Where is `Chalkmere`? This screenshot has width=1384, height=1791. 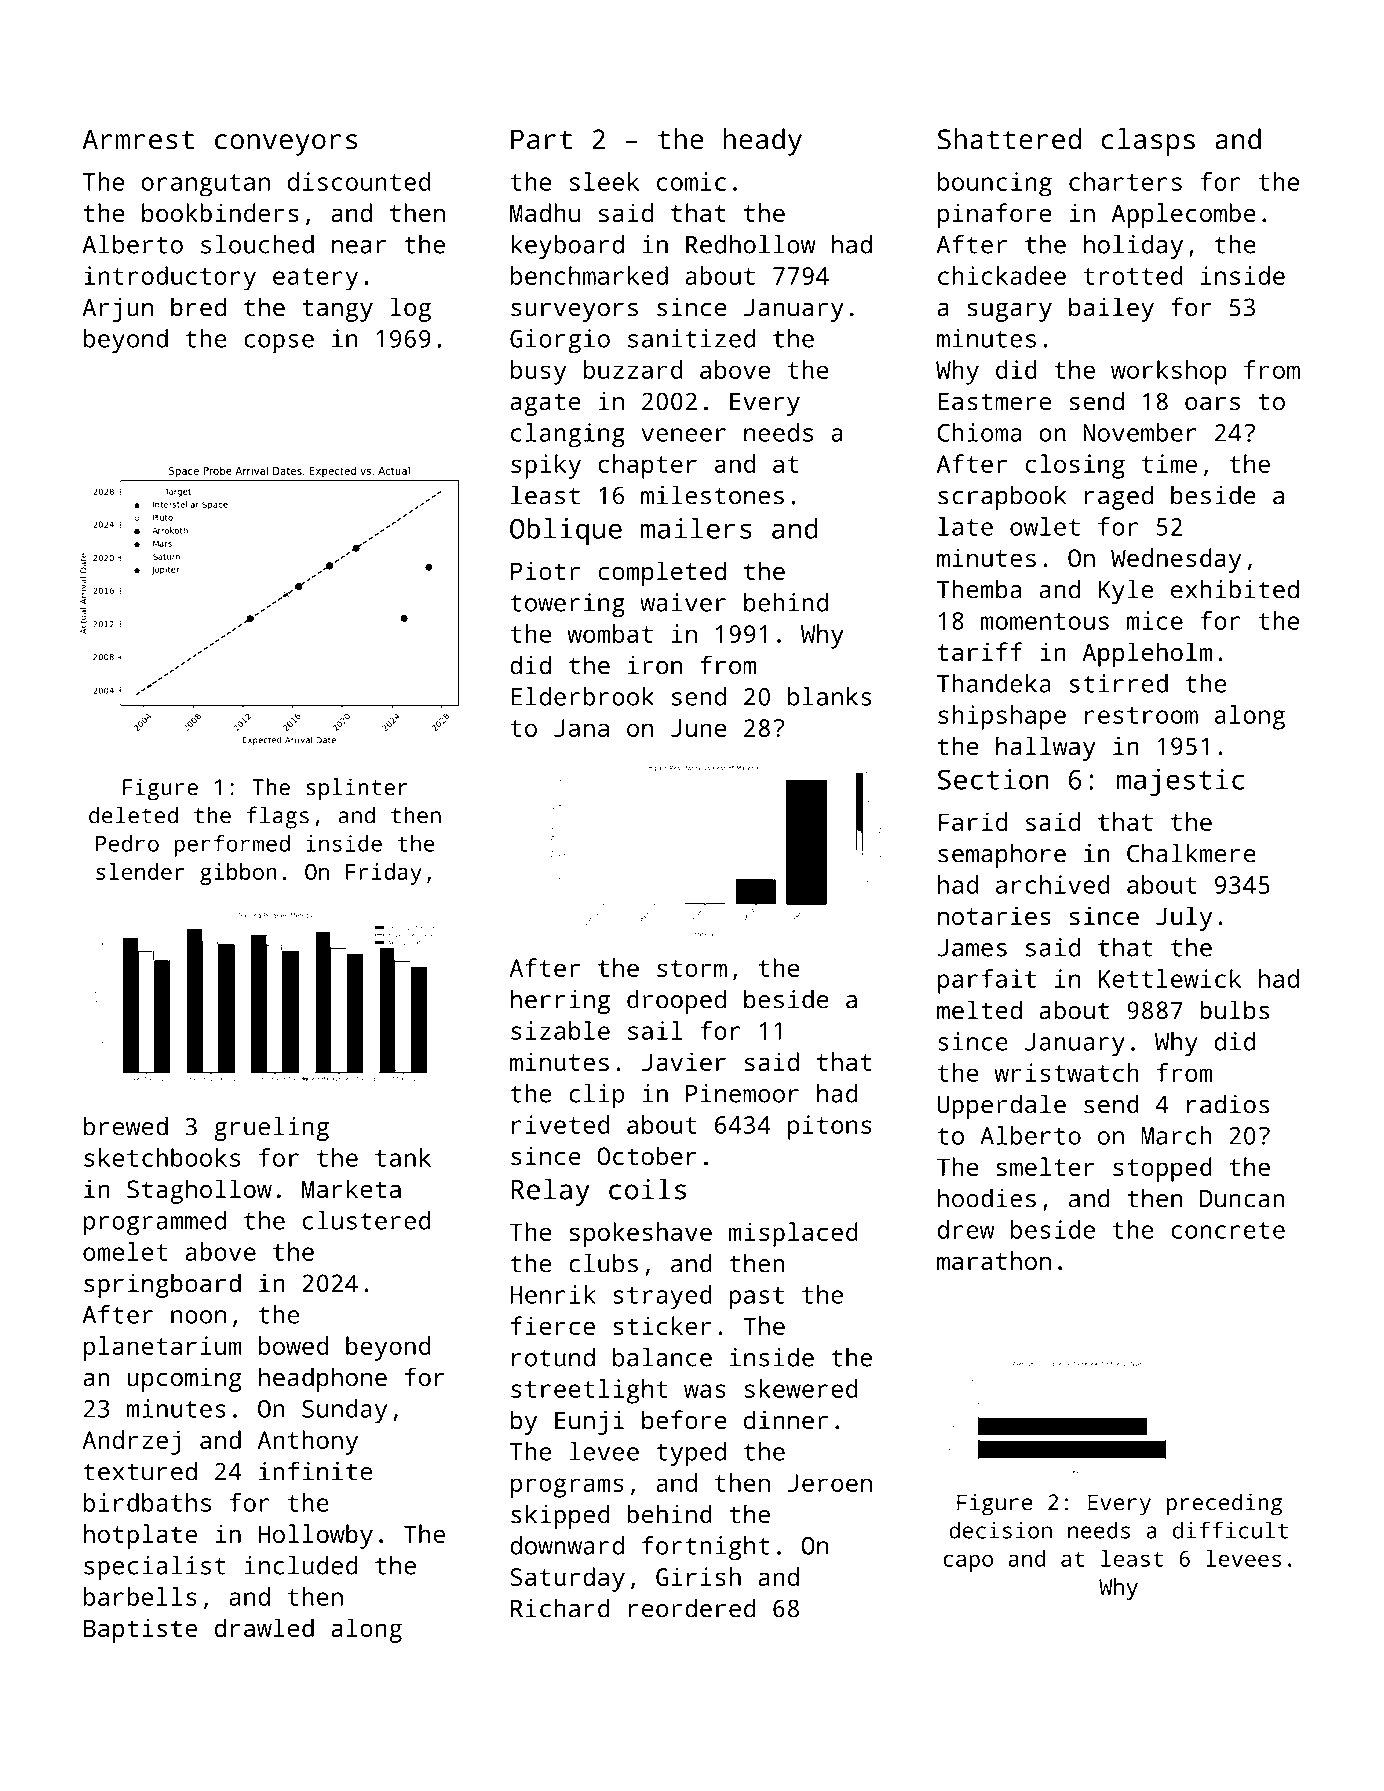 Chalkmere is located at coordinates (1191, 853).
